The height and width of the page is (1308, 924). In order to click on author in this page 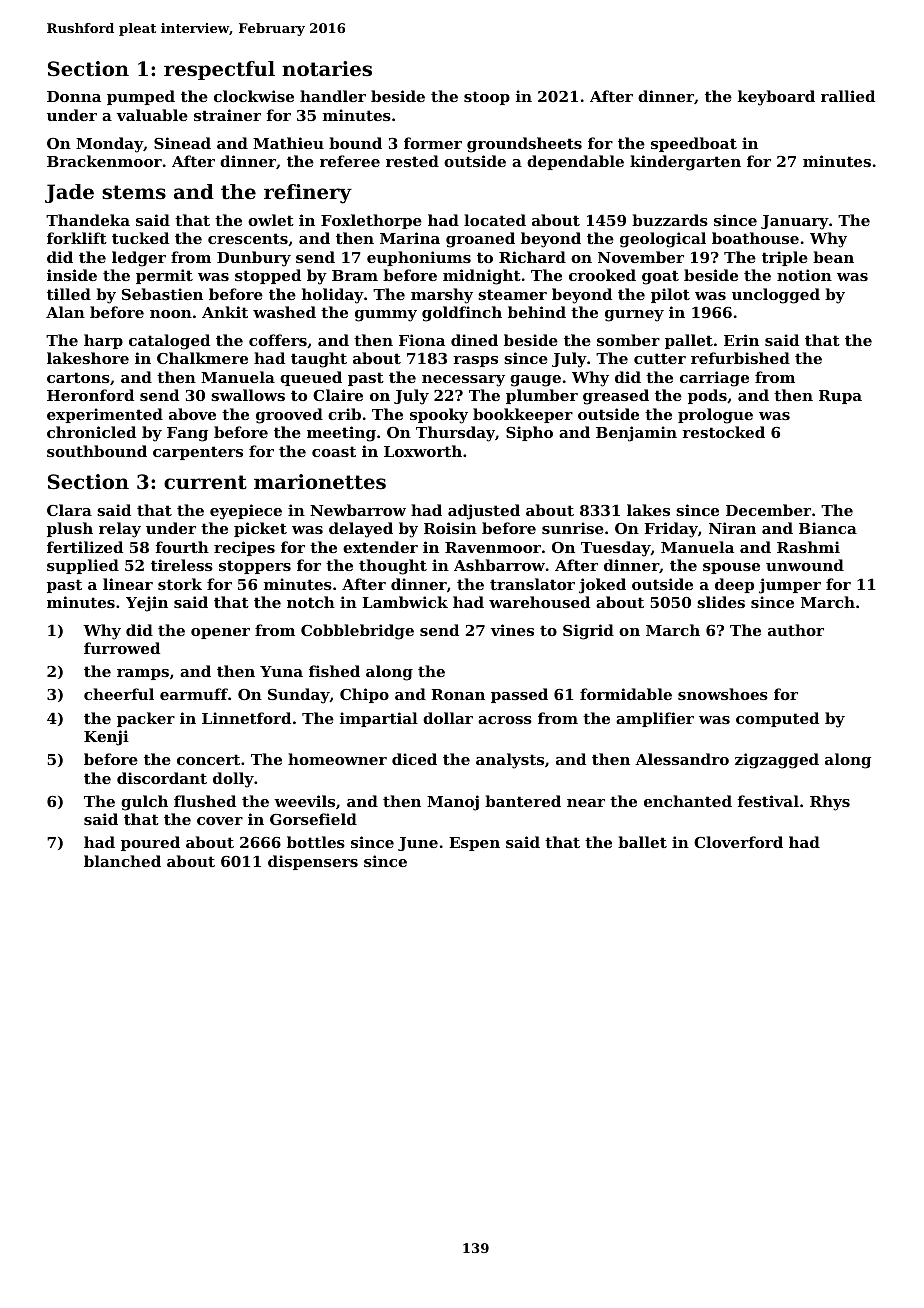, I will do `click(796, 630)`.
